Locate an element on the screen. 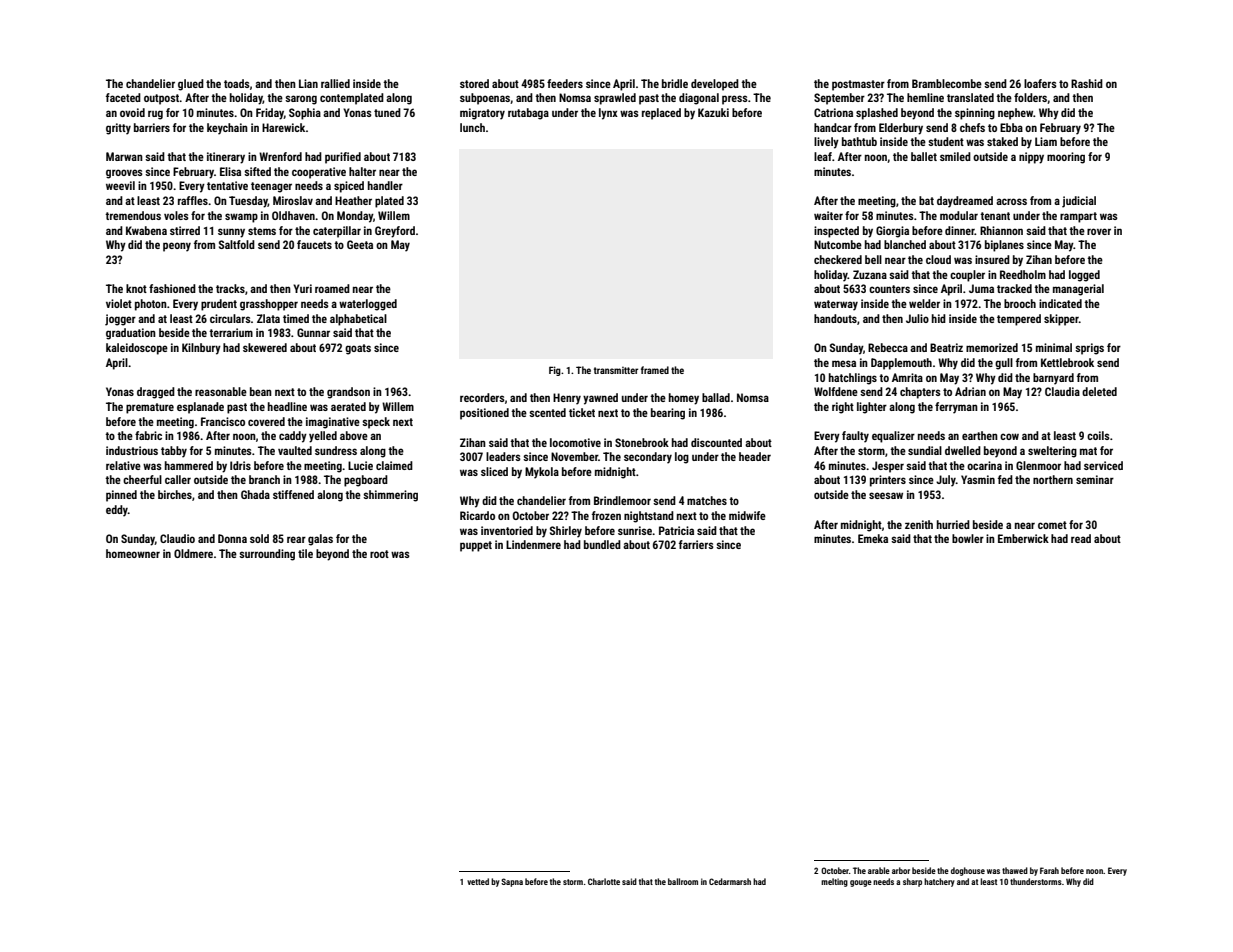 This screenshot has height=952, width=1233. vetted is located at coordinates (478, 881).
